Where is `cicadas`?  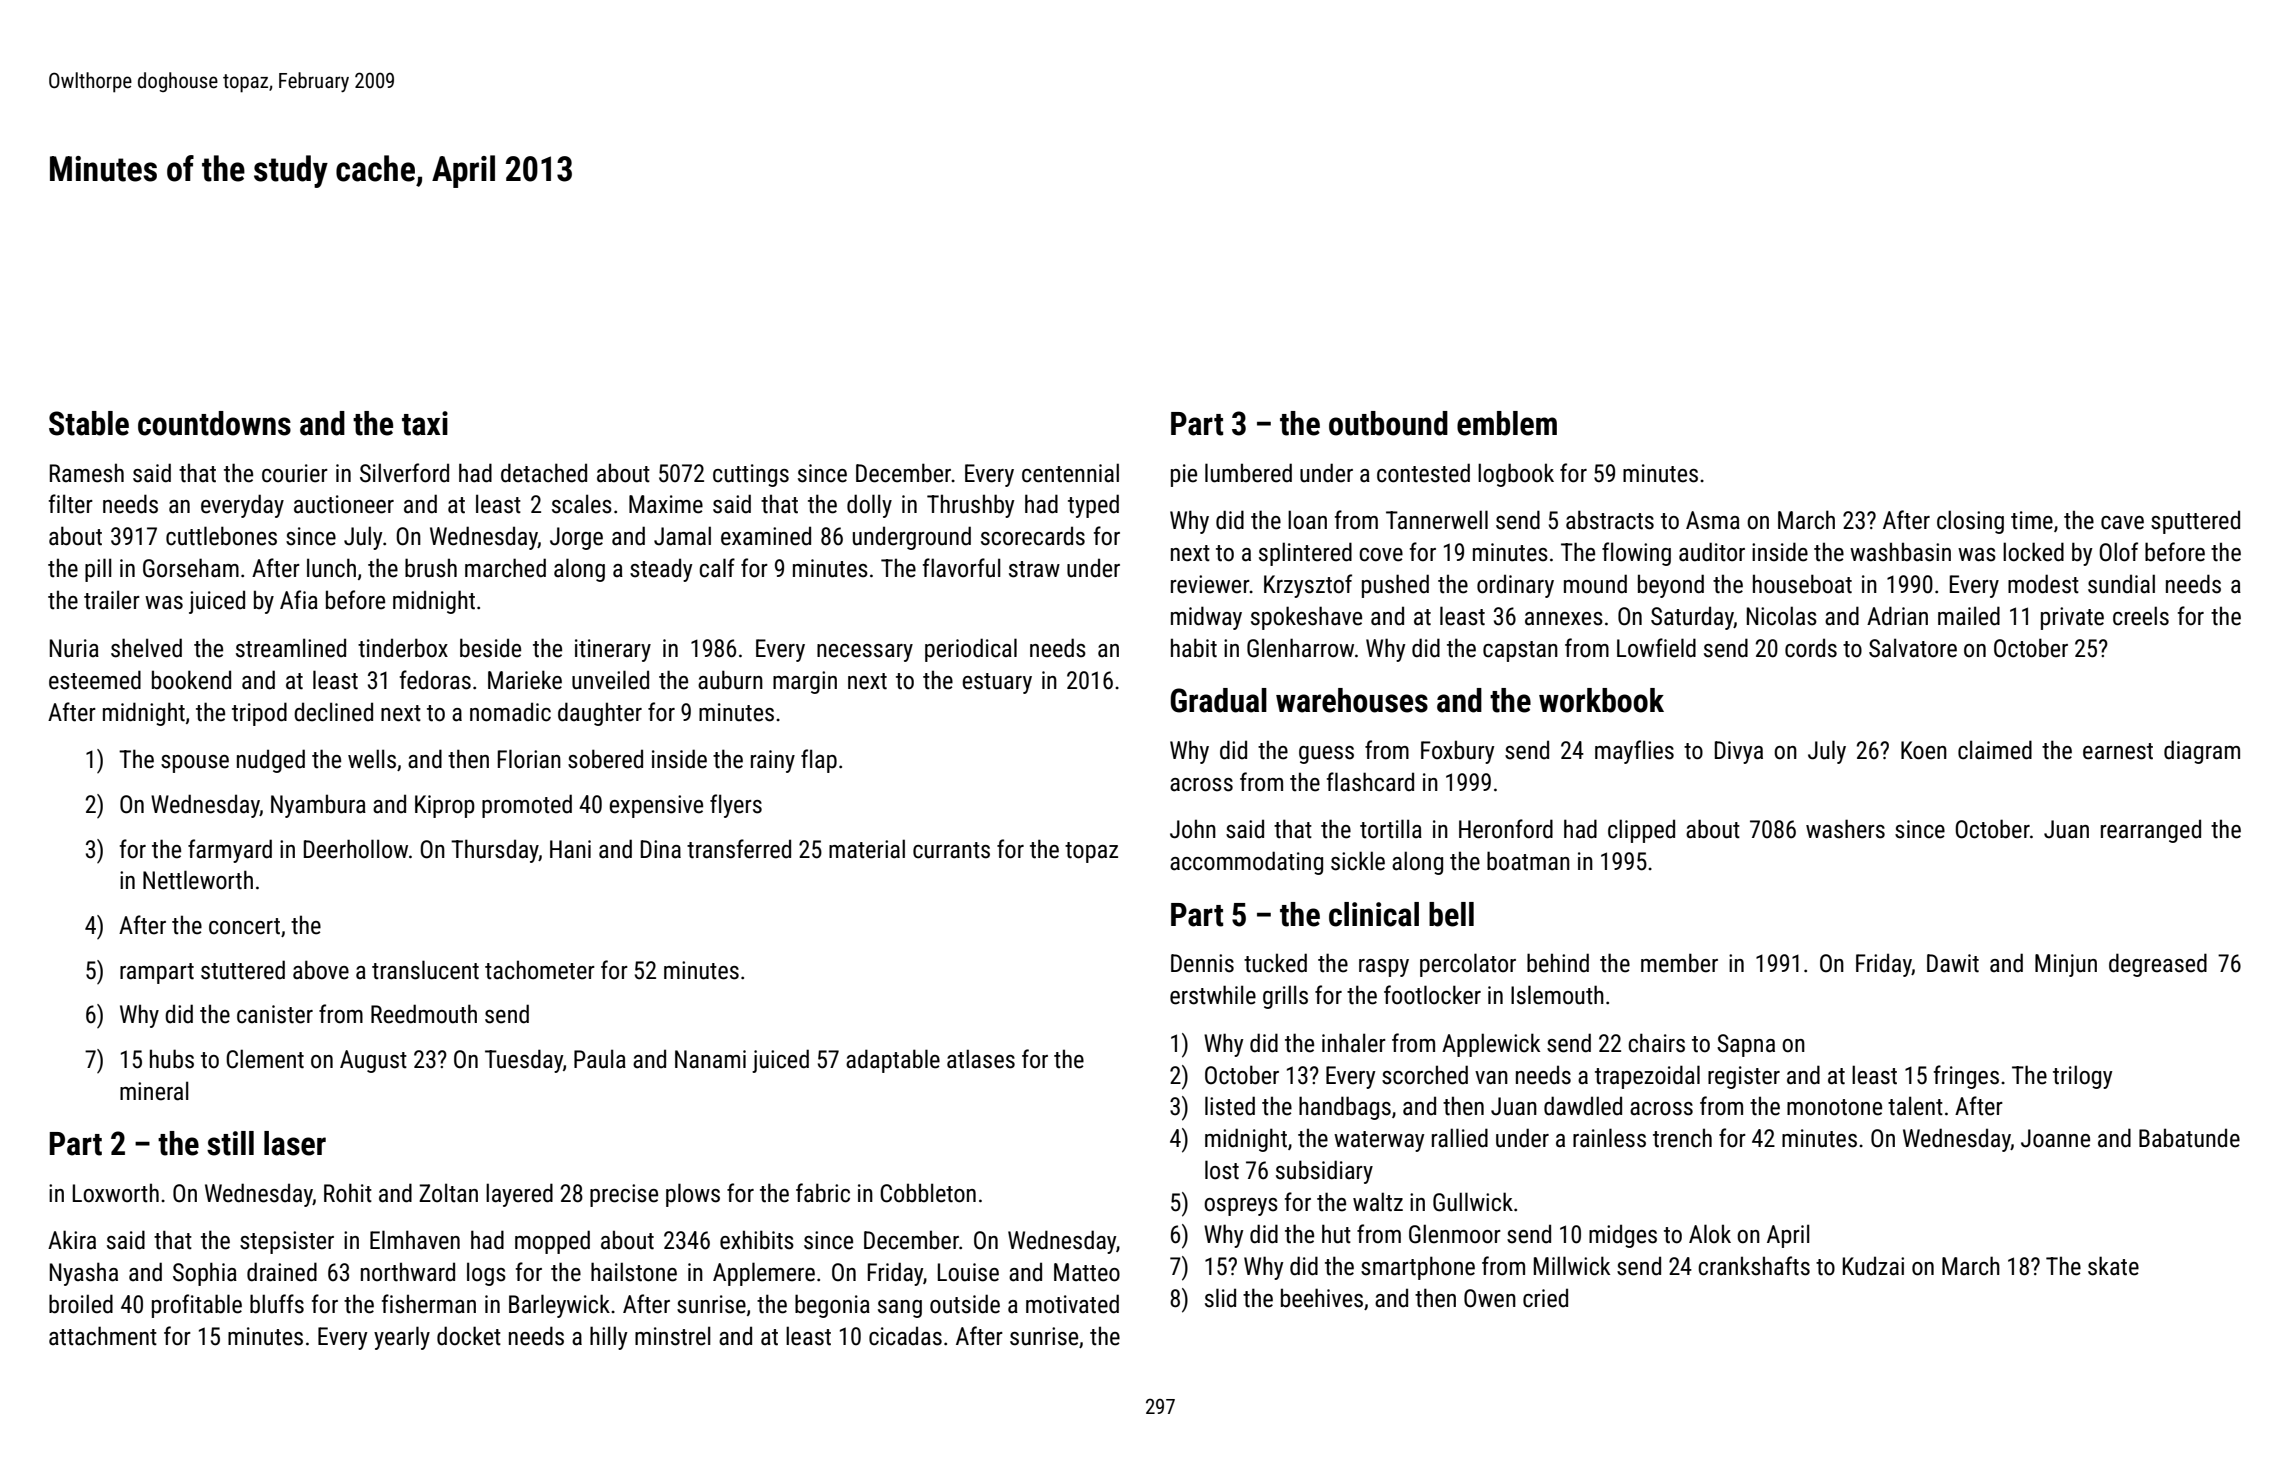 cicadas is located at coordinates (905, 1336).
